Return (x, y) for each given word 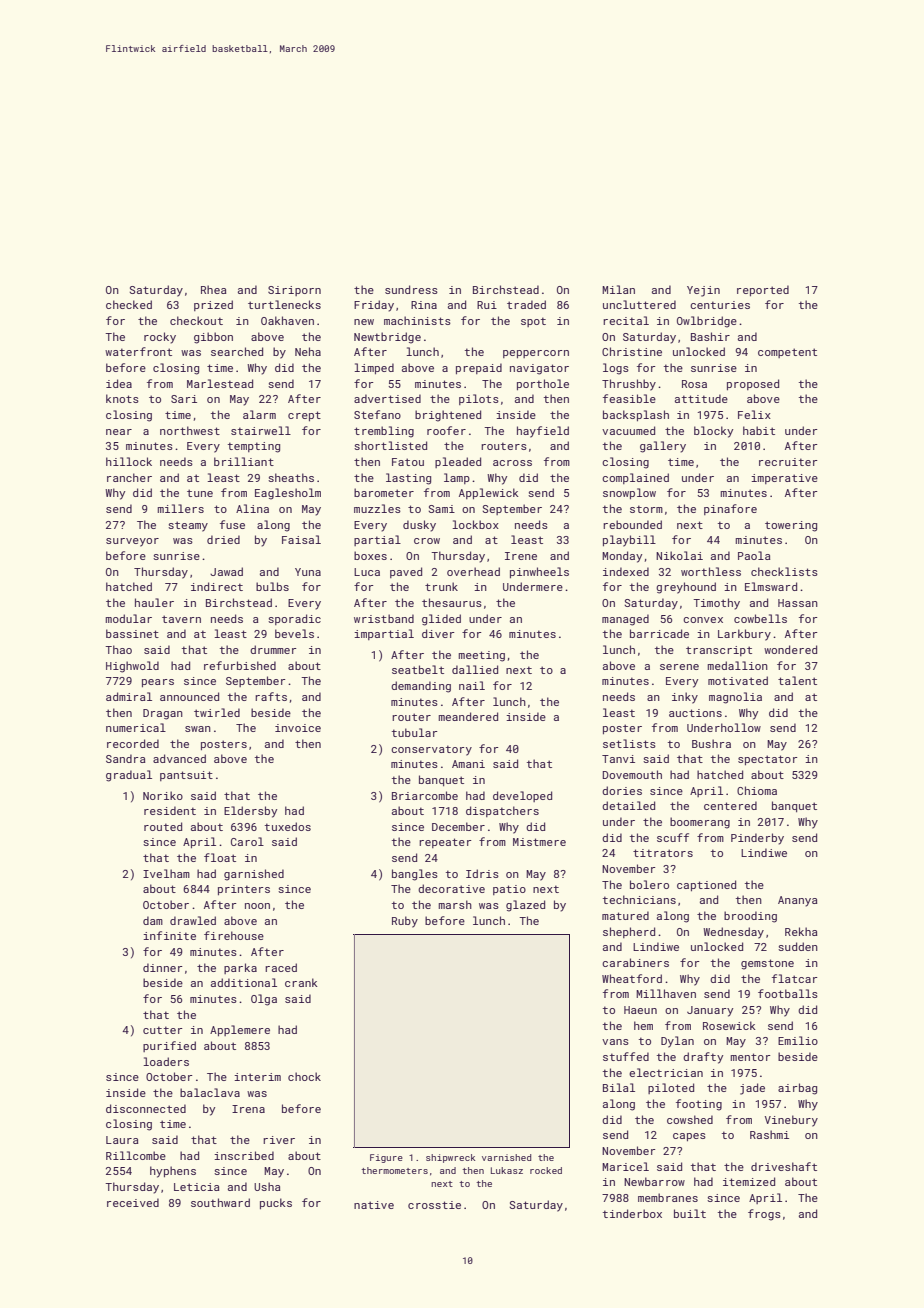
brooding (750, 917)
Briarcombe (425, 795)
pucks (276, 1203)
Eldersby (250, 812)
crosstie (434, 1205)
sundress (411, 289)
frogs (764, 1215)
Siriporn (294, 291)
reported (763, 290)
